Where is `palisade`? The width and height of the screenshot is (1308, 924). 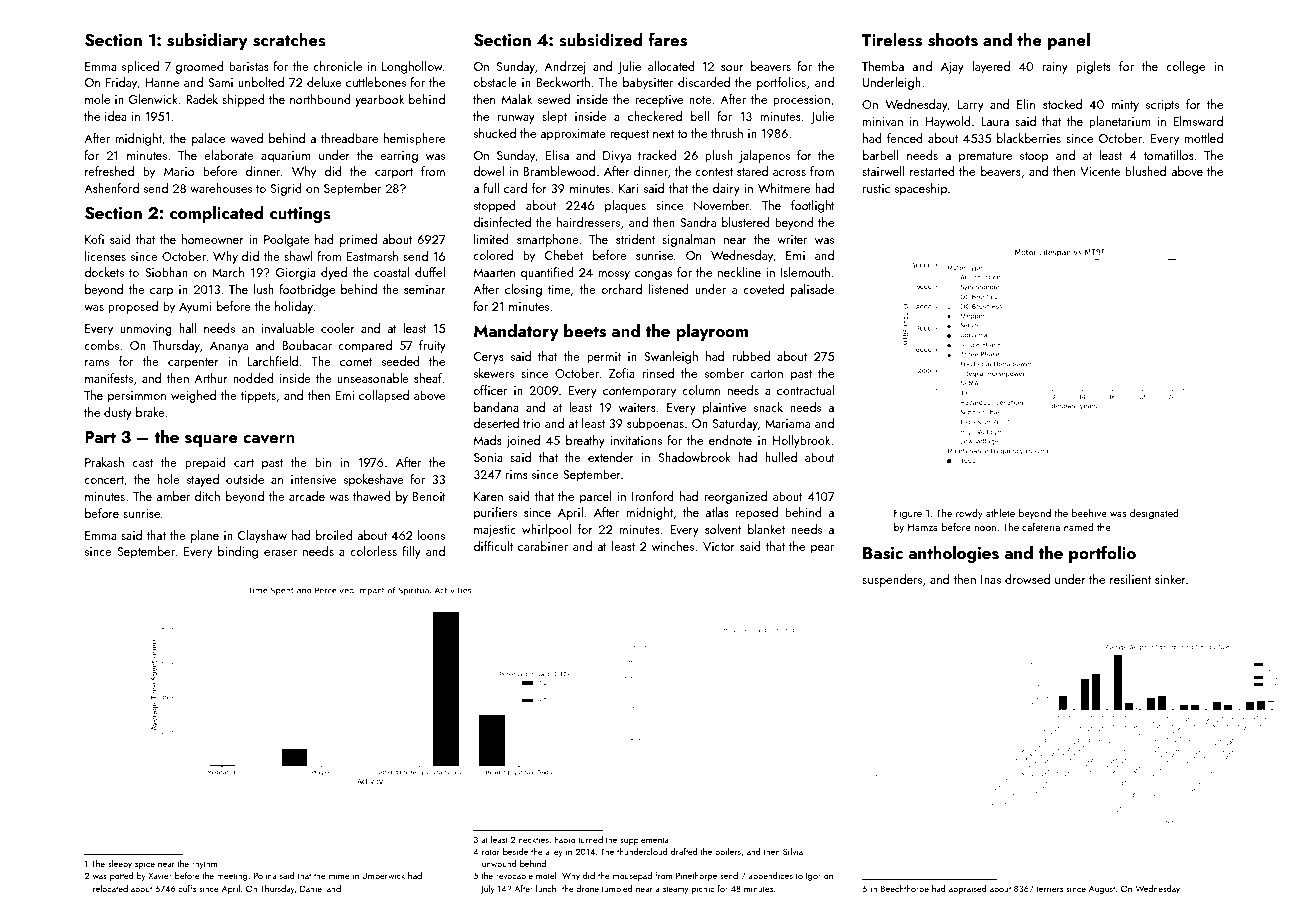
palisade is located at coordinates (812, 290).
